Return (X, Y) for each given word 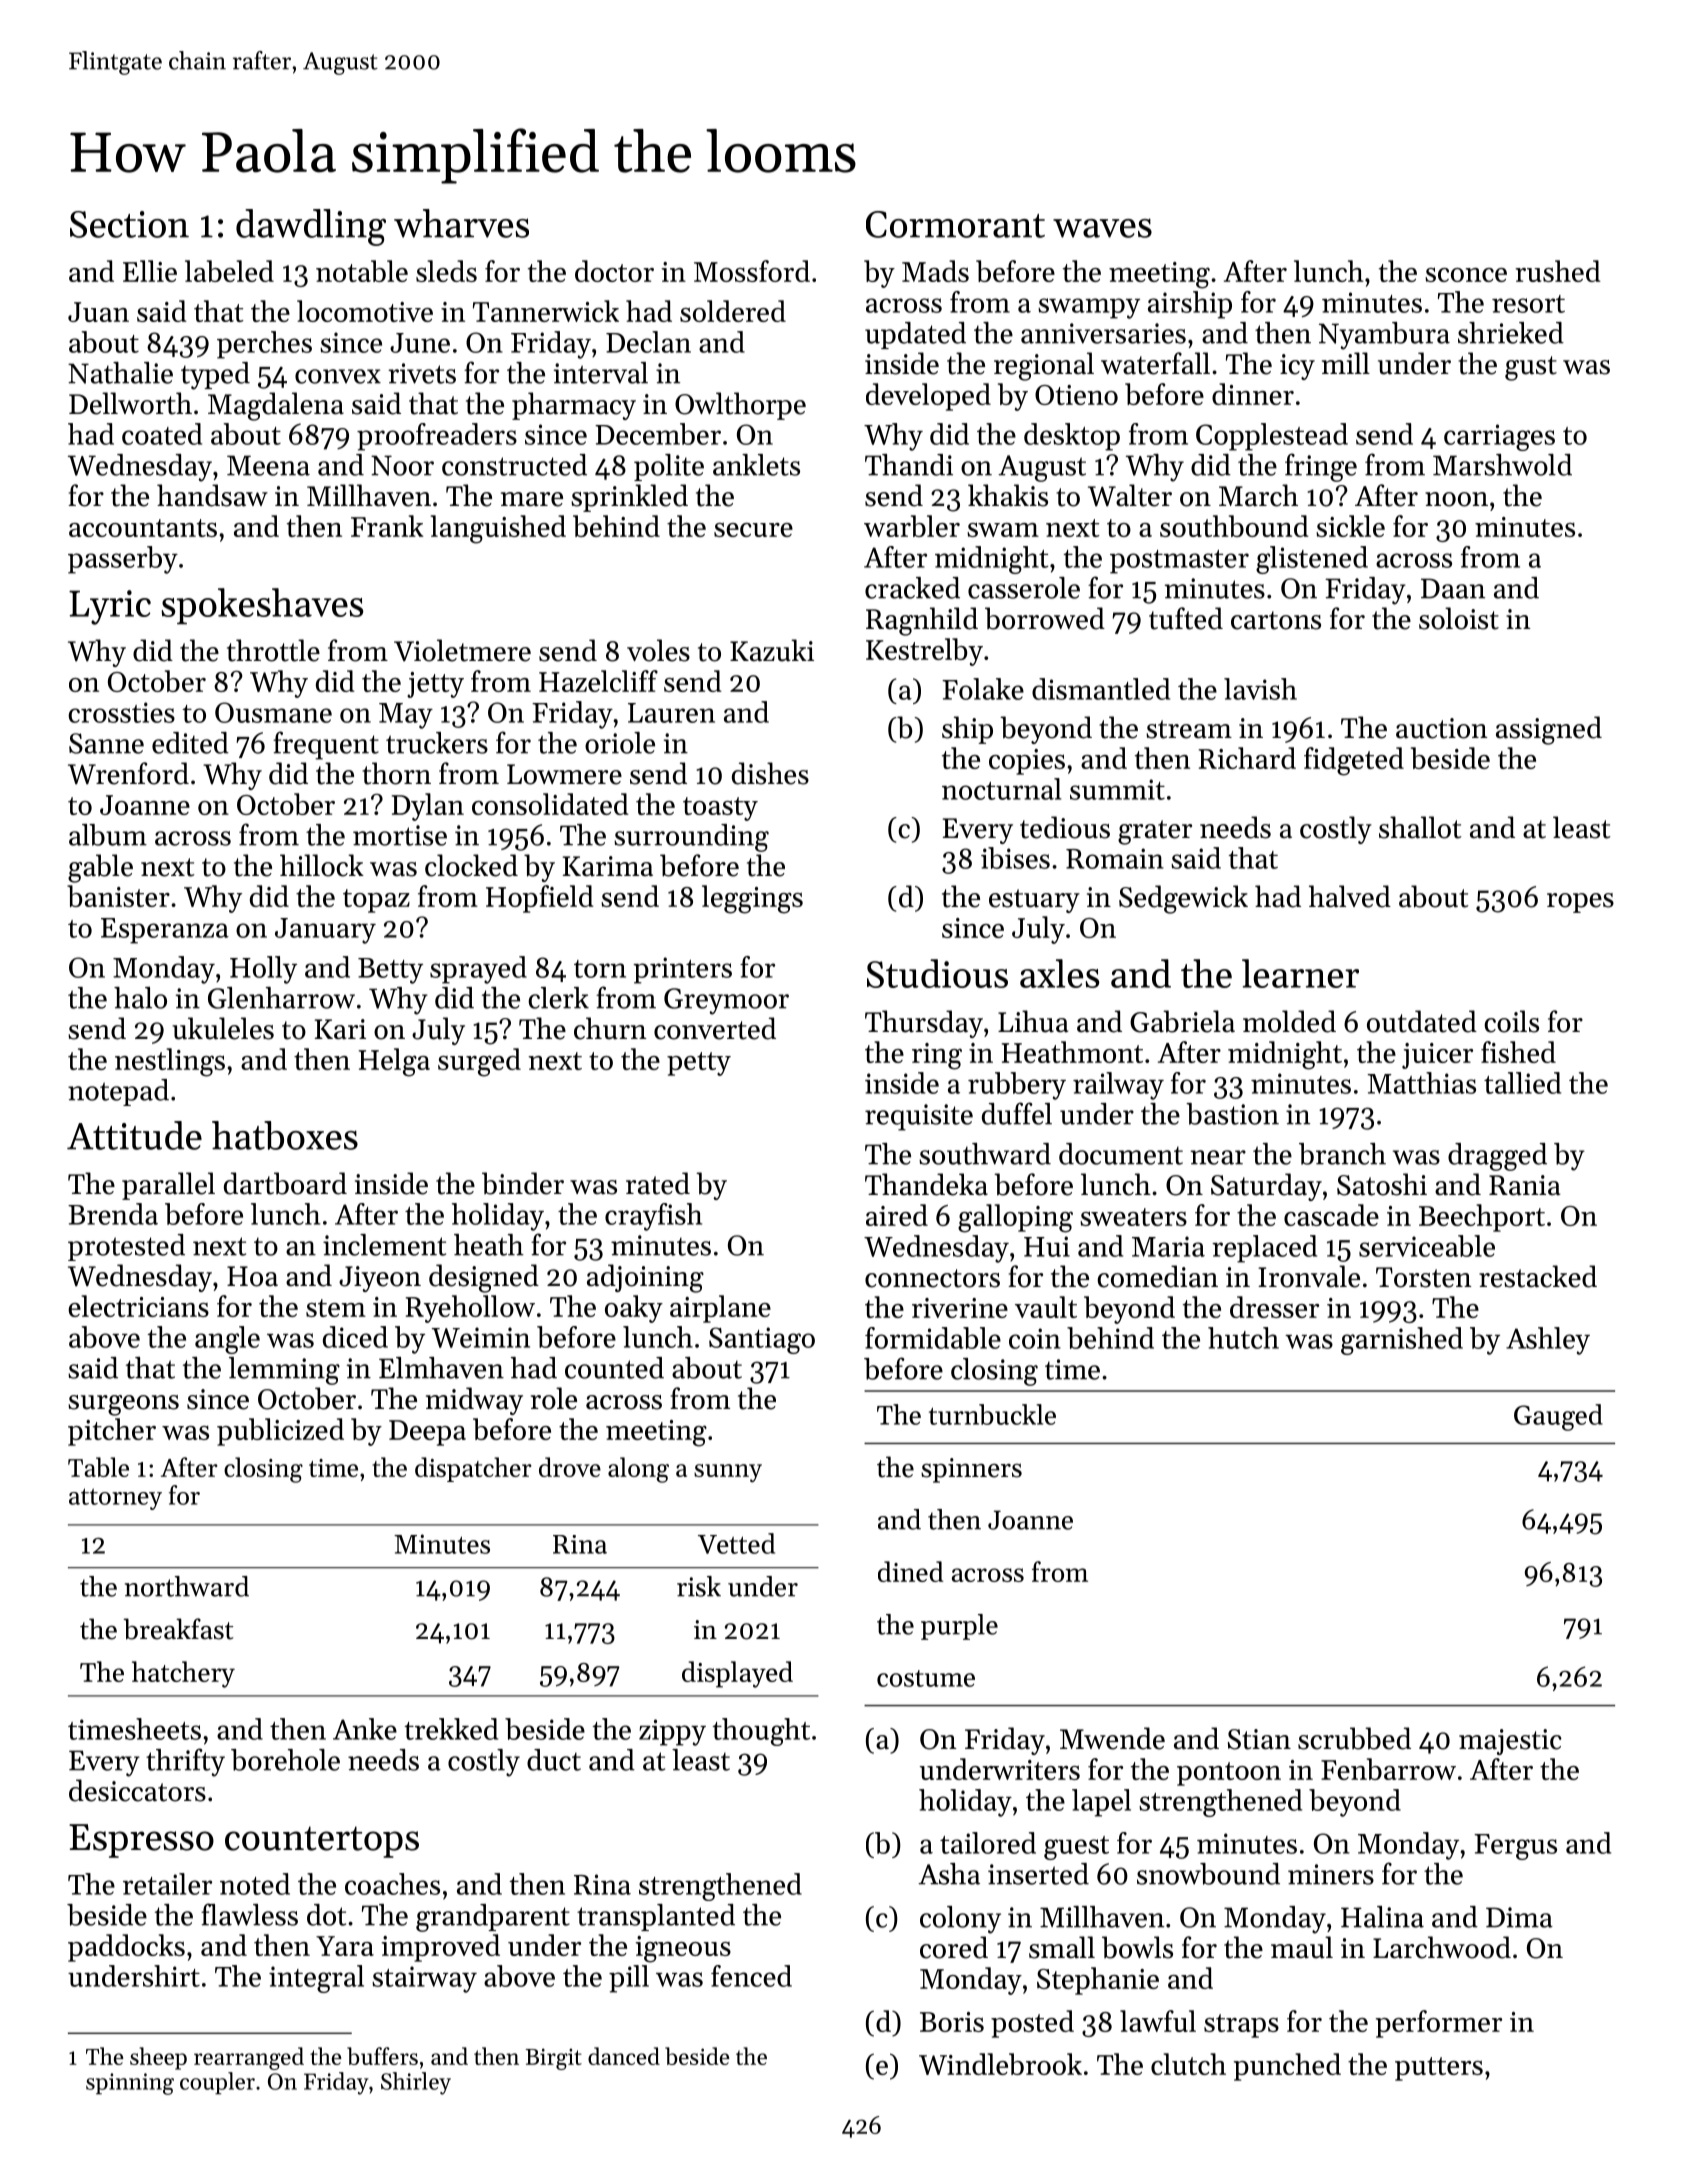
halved (1350, 896)
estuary (1034, 901)
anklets (756, 465)
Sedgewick (1183, 899)
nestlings (170, 1062)
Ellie (150, 271)
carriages (1499, 437)
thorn (396, 773)
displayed (737, 1674)
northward (187, 1586)
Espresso (141, 1841)
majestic (1510, 1742)
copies (1027, 762)
